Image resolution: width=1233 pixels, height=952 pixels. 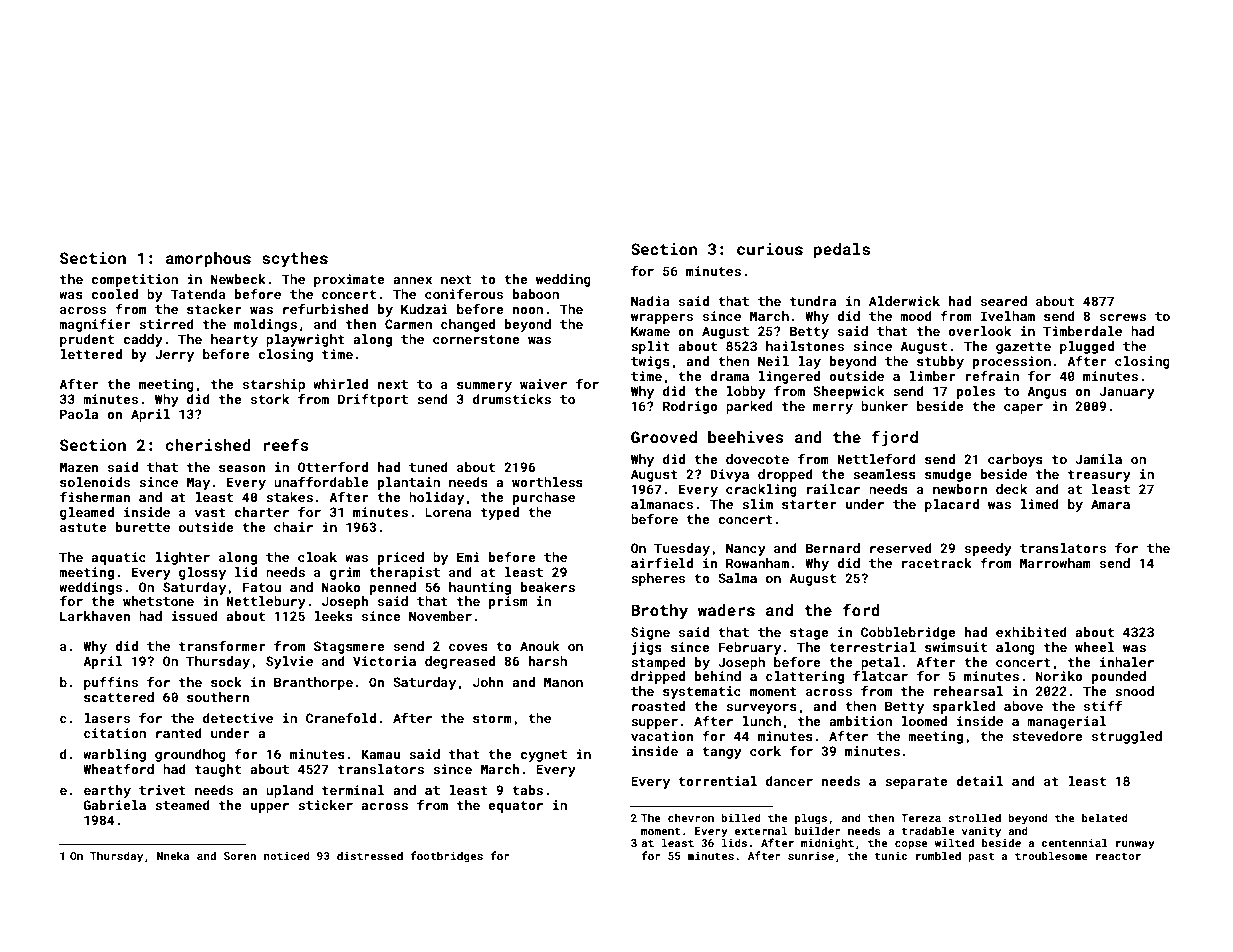 What do you see at coordinates (95, 616) in the page?
I see `Larkhaven` at bounding box center [95, 616].
